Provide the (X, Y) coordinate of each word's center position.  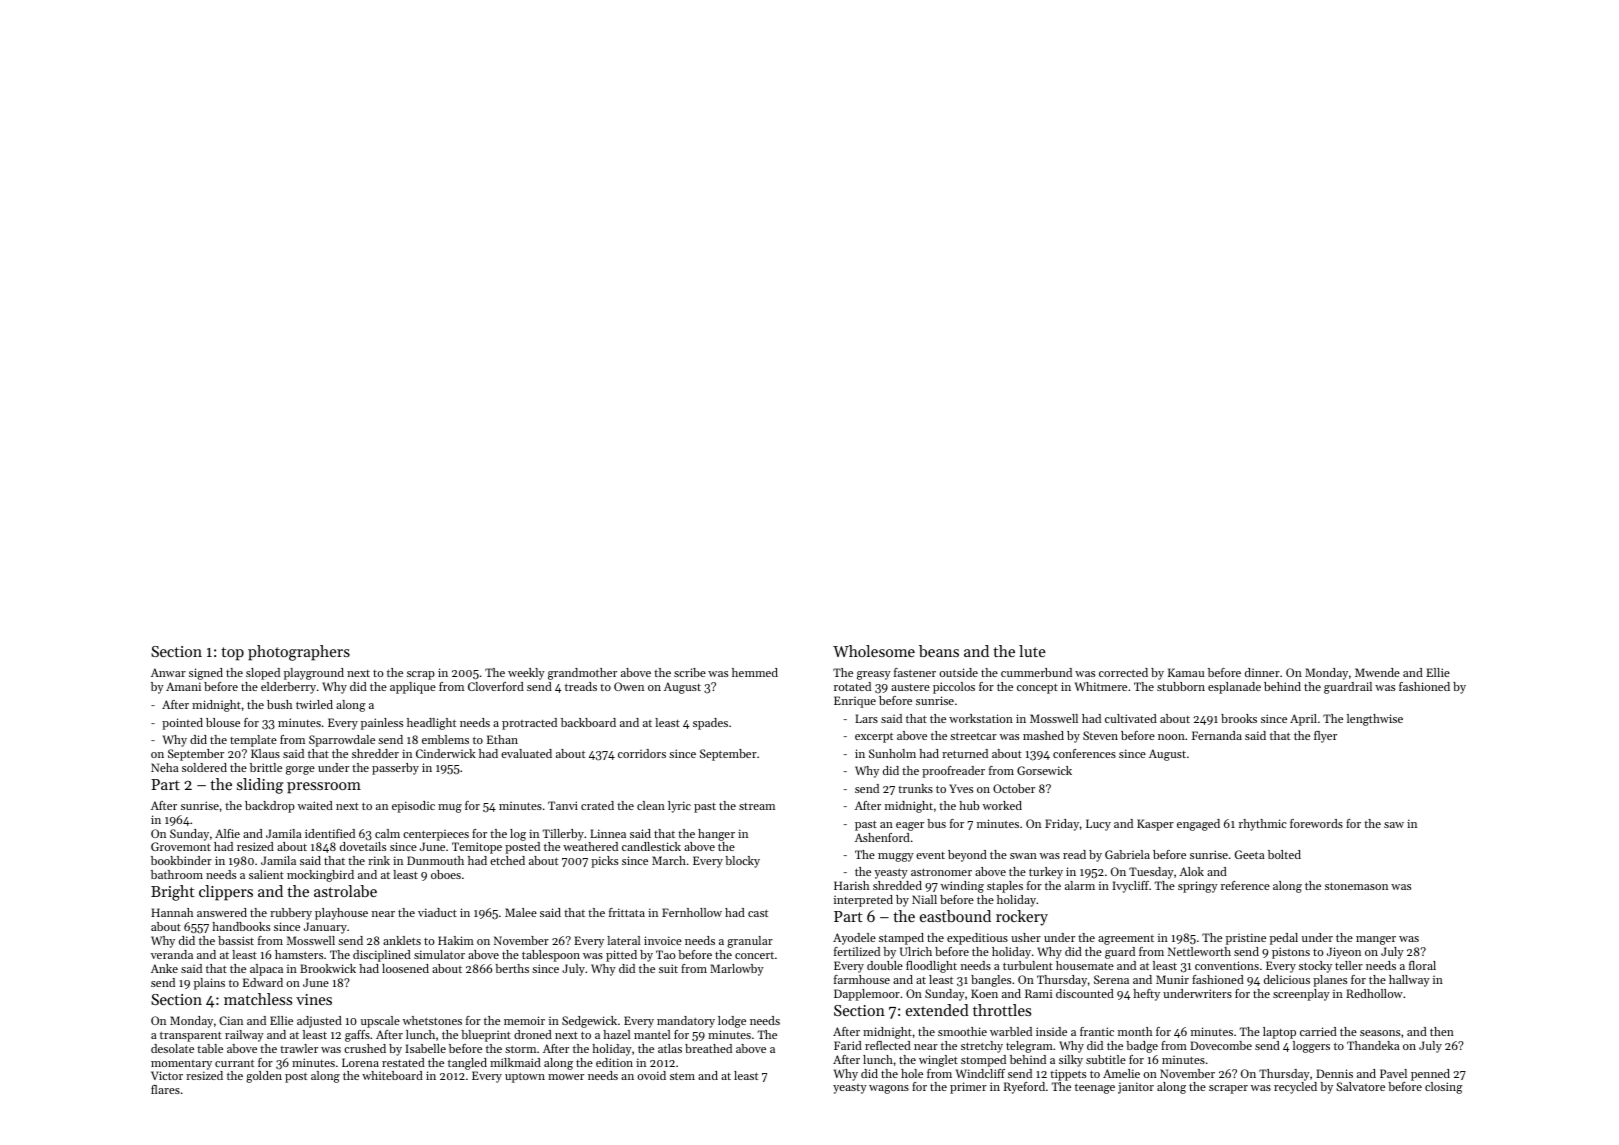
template (253, 741)
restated (403, 1062)
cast (758, 913)
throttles (1002, 1010)
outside (958, 672)
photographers (299, 653)
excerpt (874, 737)
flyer (1325, 737)
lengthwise (1375, 720)
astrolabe (345, 891)
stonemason (1356, 886)
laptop (1279, 1033)
